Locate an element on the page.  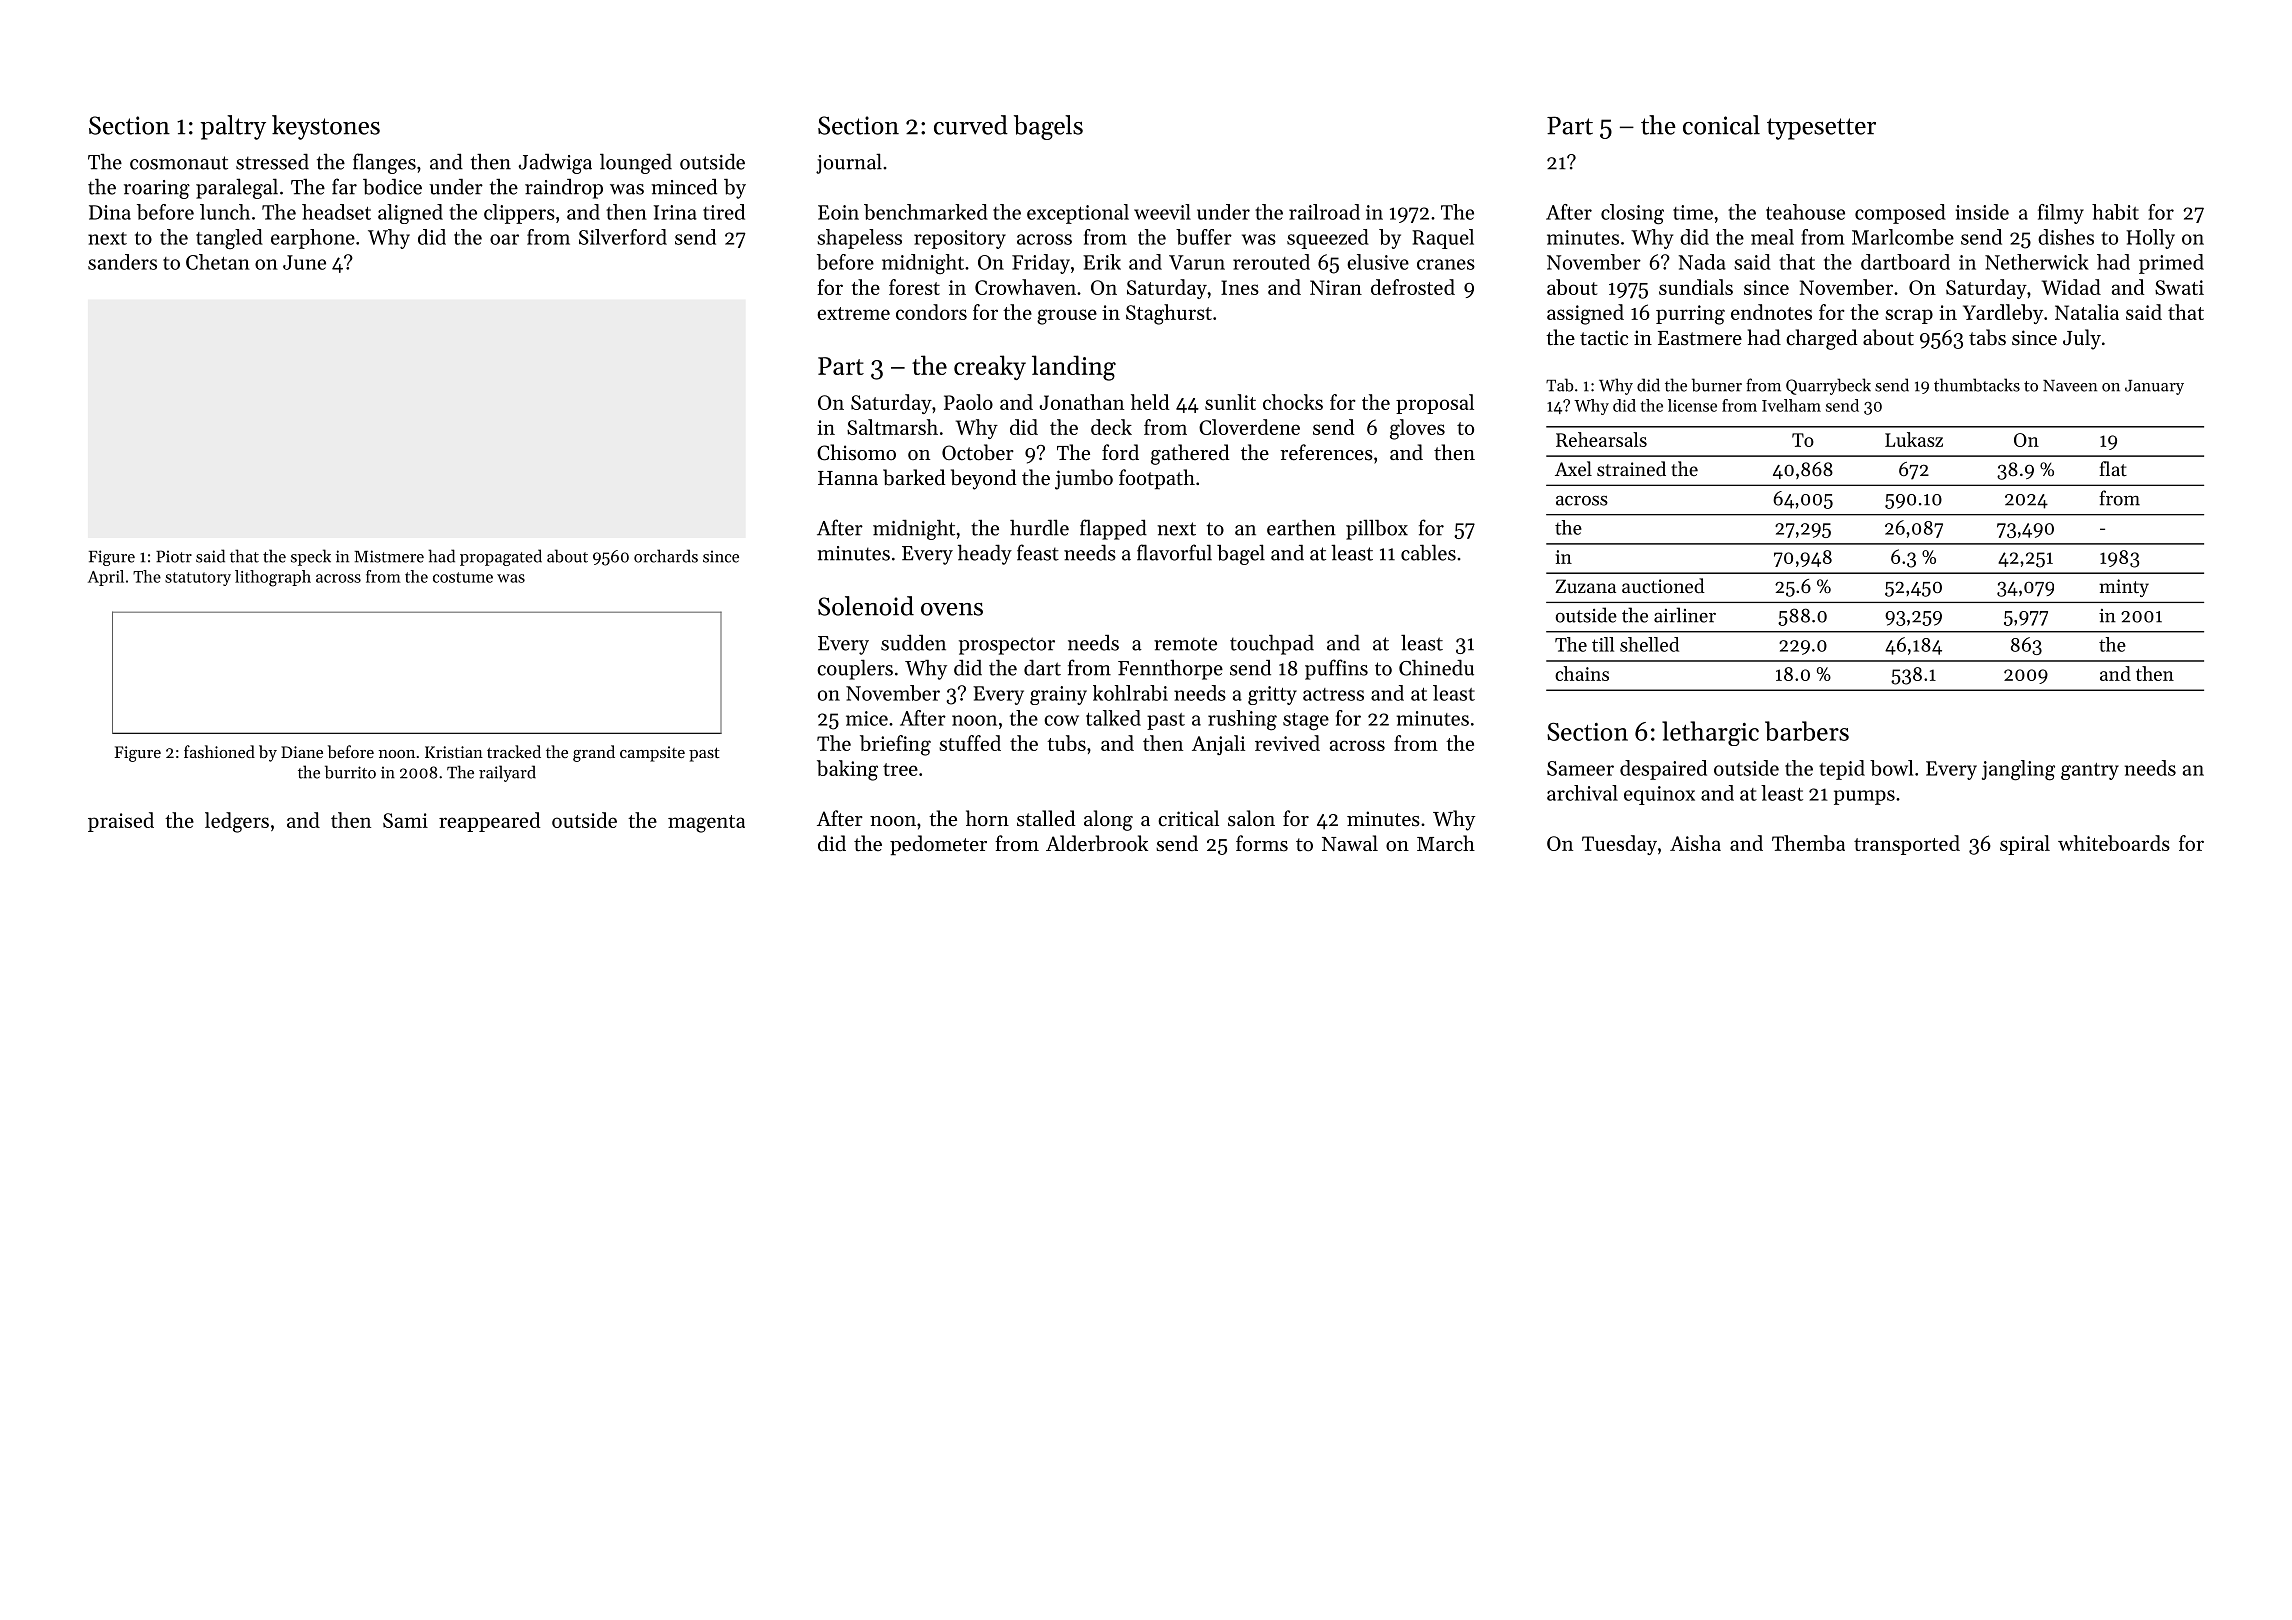
conical is located at coordinates (1721, 125).
